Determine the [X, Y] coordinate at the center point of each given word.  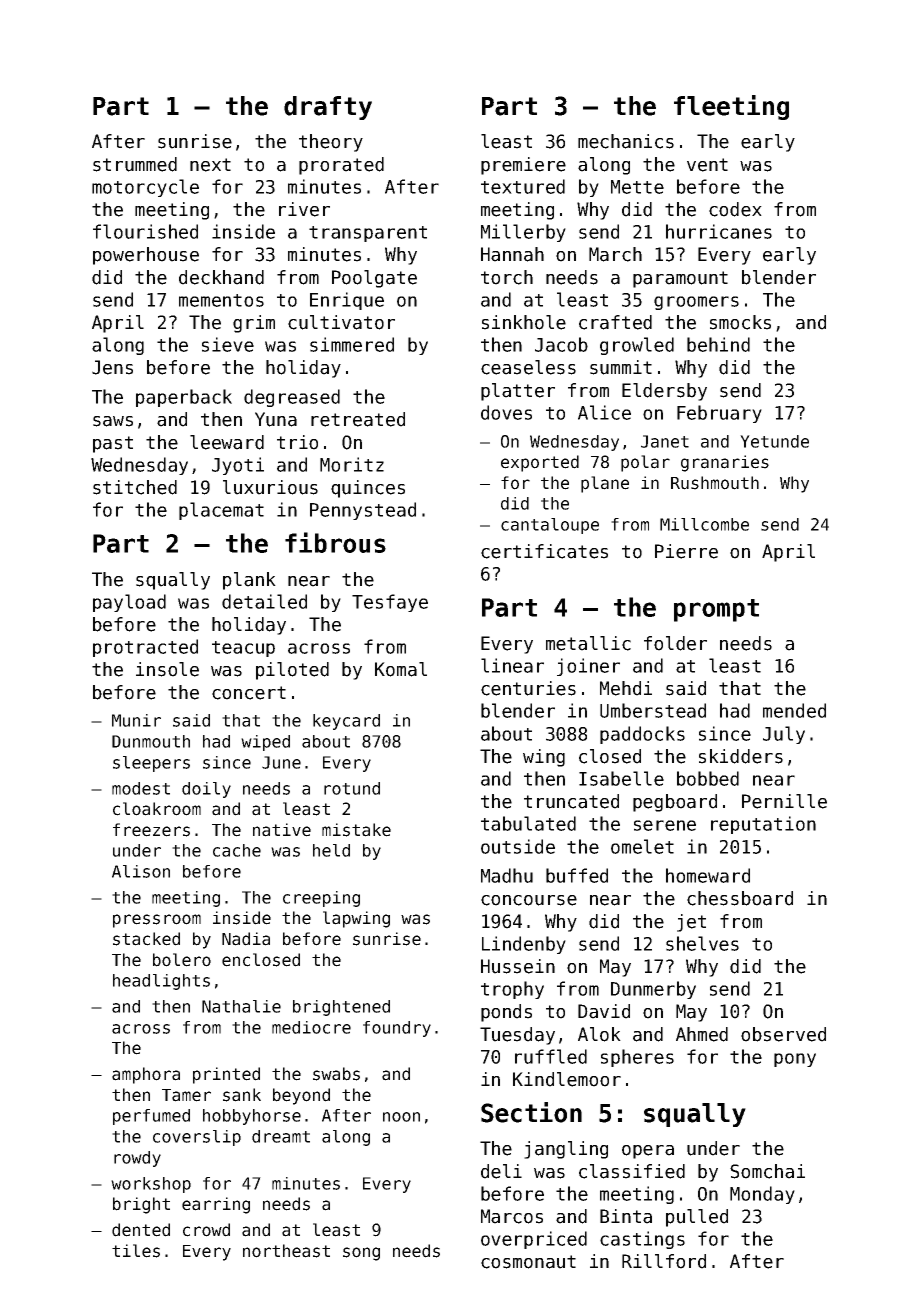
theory [331, 143]
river [304, 209]
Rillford [664, 1261]
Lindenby [524, 945]
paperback [184, 398]
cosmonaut [528, 1262]
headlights [161, 982]
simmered [352, 344]
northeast [286, 1251]
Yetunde [774, 441]
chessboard [740, 898]
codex [735, 209]
